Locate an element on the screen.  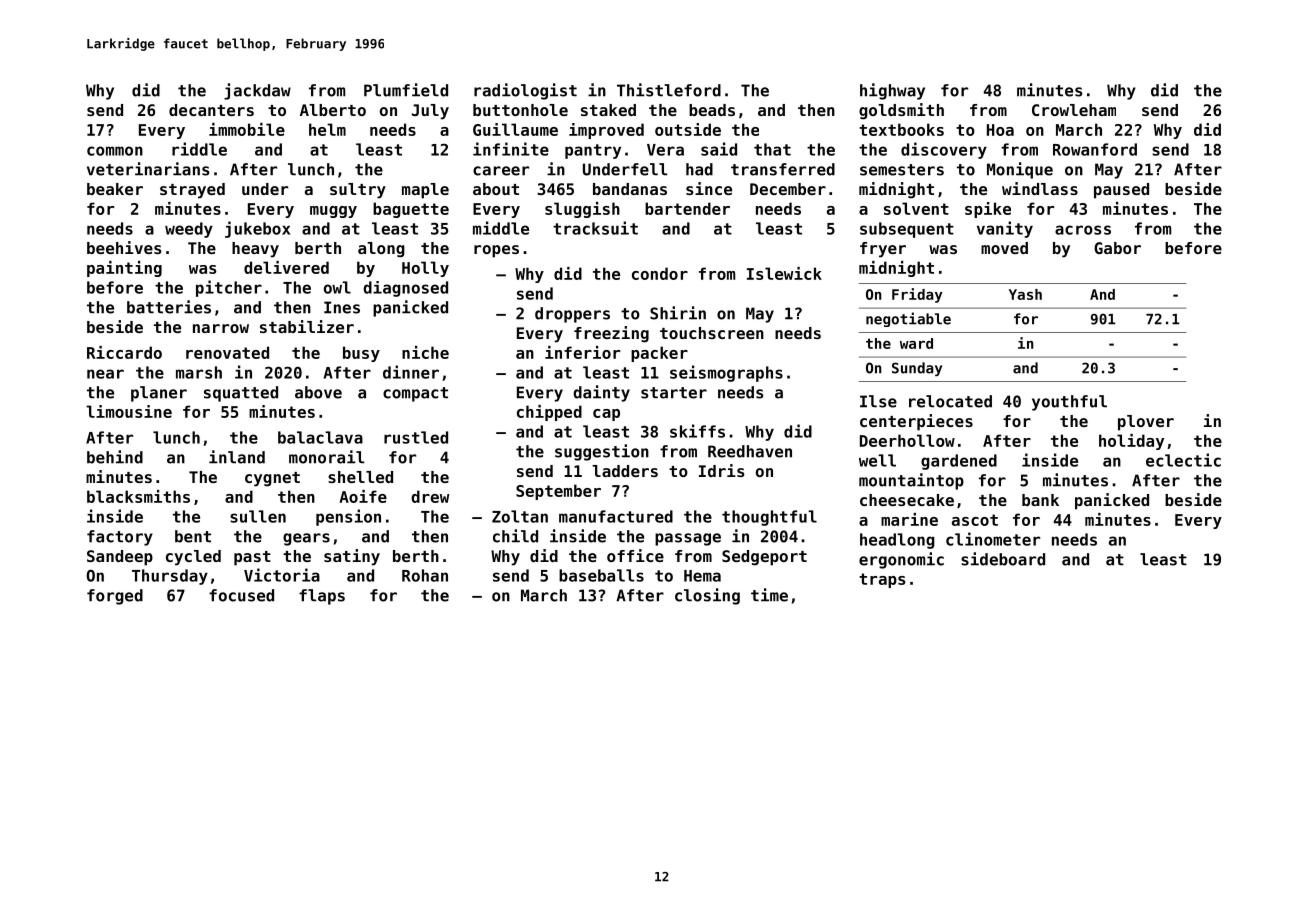
sullen is located at coordinates (258, 516).
